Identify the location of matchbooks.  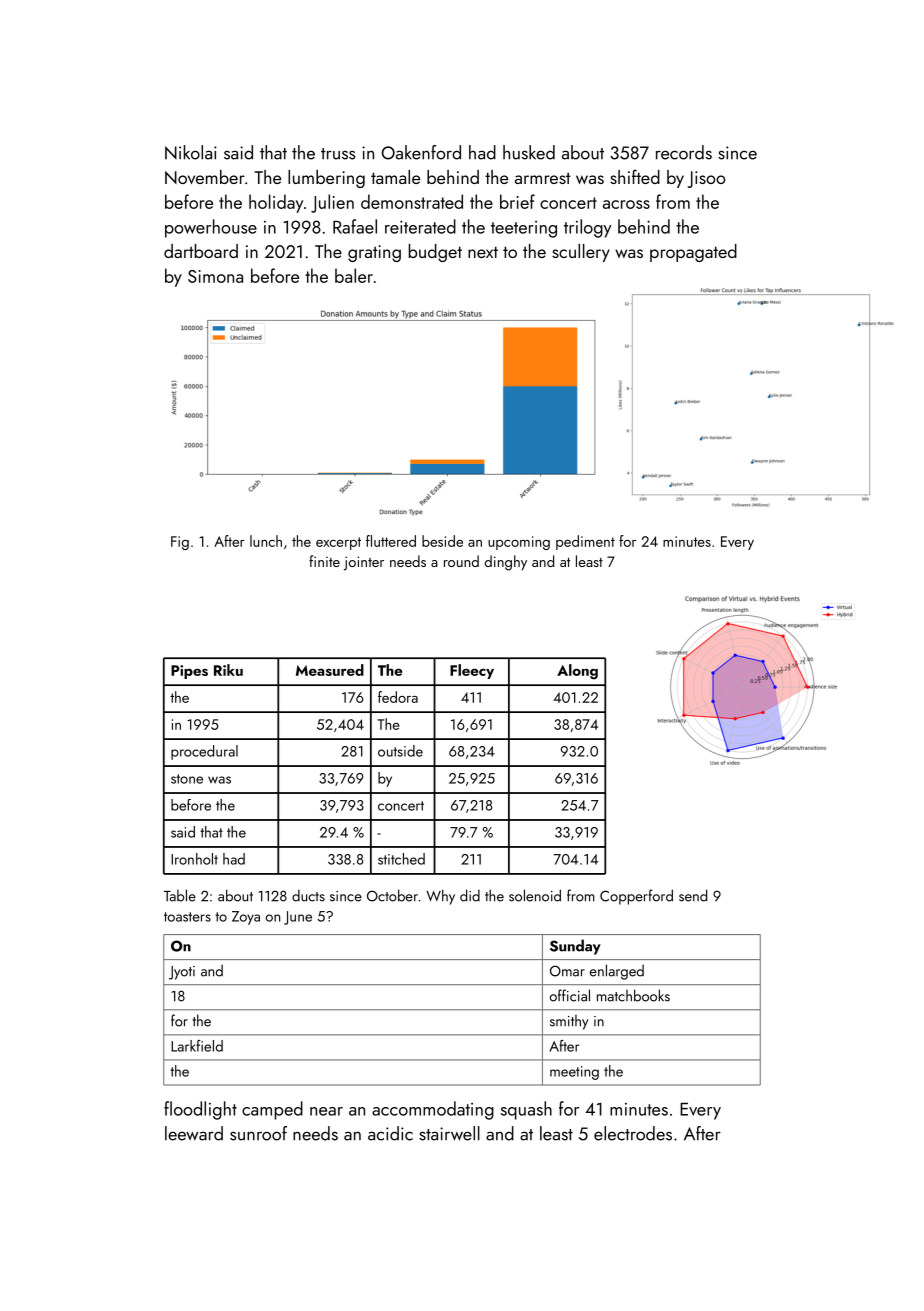
(633, 995).
